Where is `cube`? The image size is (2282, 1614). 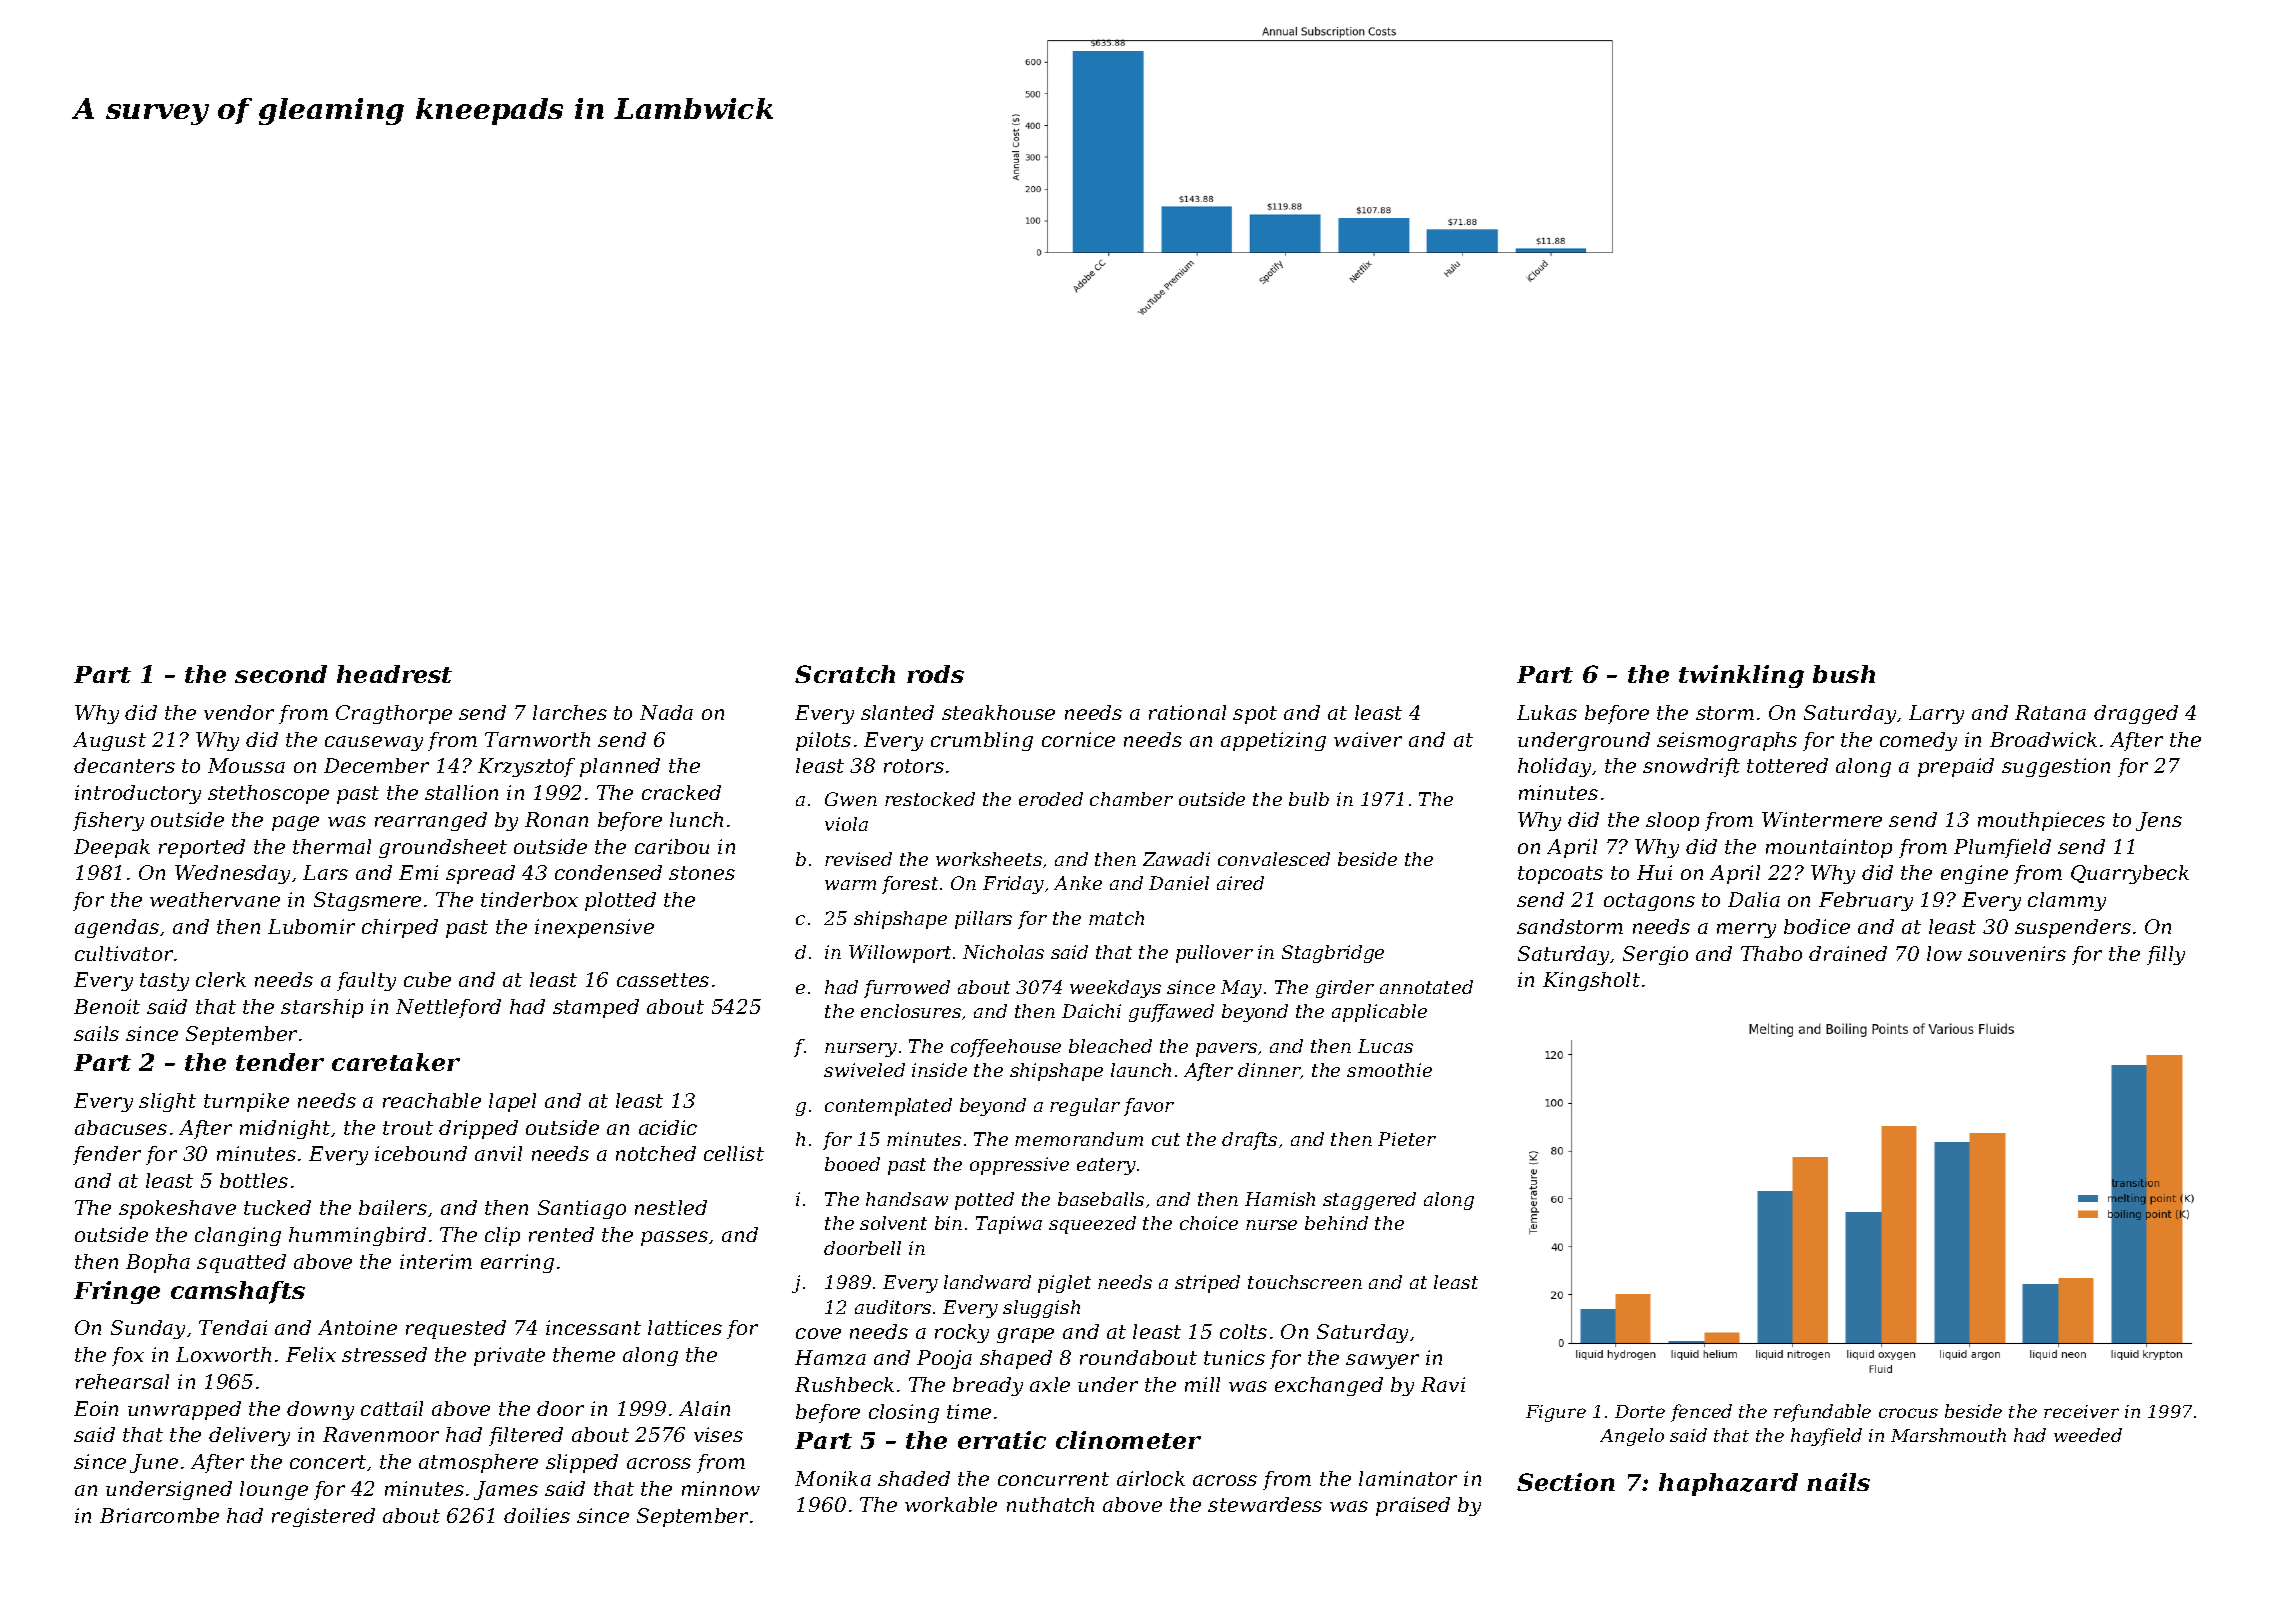
cube is located at coordinates (427, 979).
